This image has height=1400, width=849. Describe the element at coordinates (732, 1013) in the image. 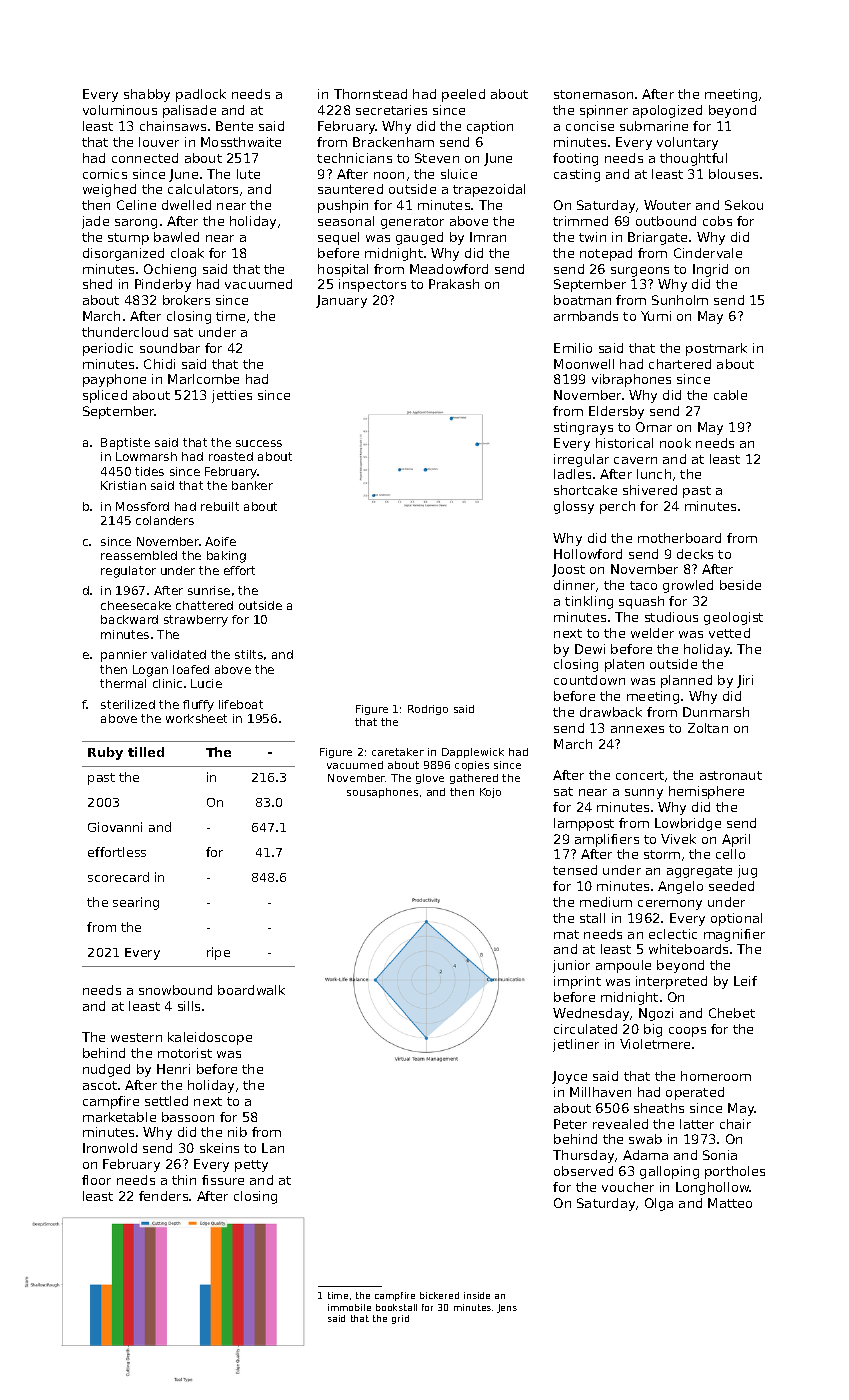

I see `Chebet` at that location.
